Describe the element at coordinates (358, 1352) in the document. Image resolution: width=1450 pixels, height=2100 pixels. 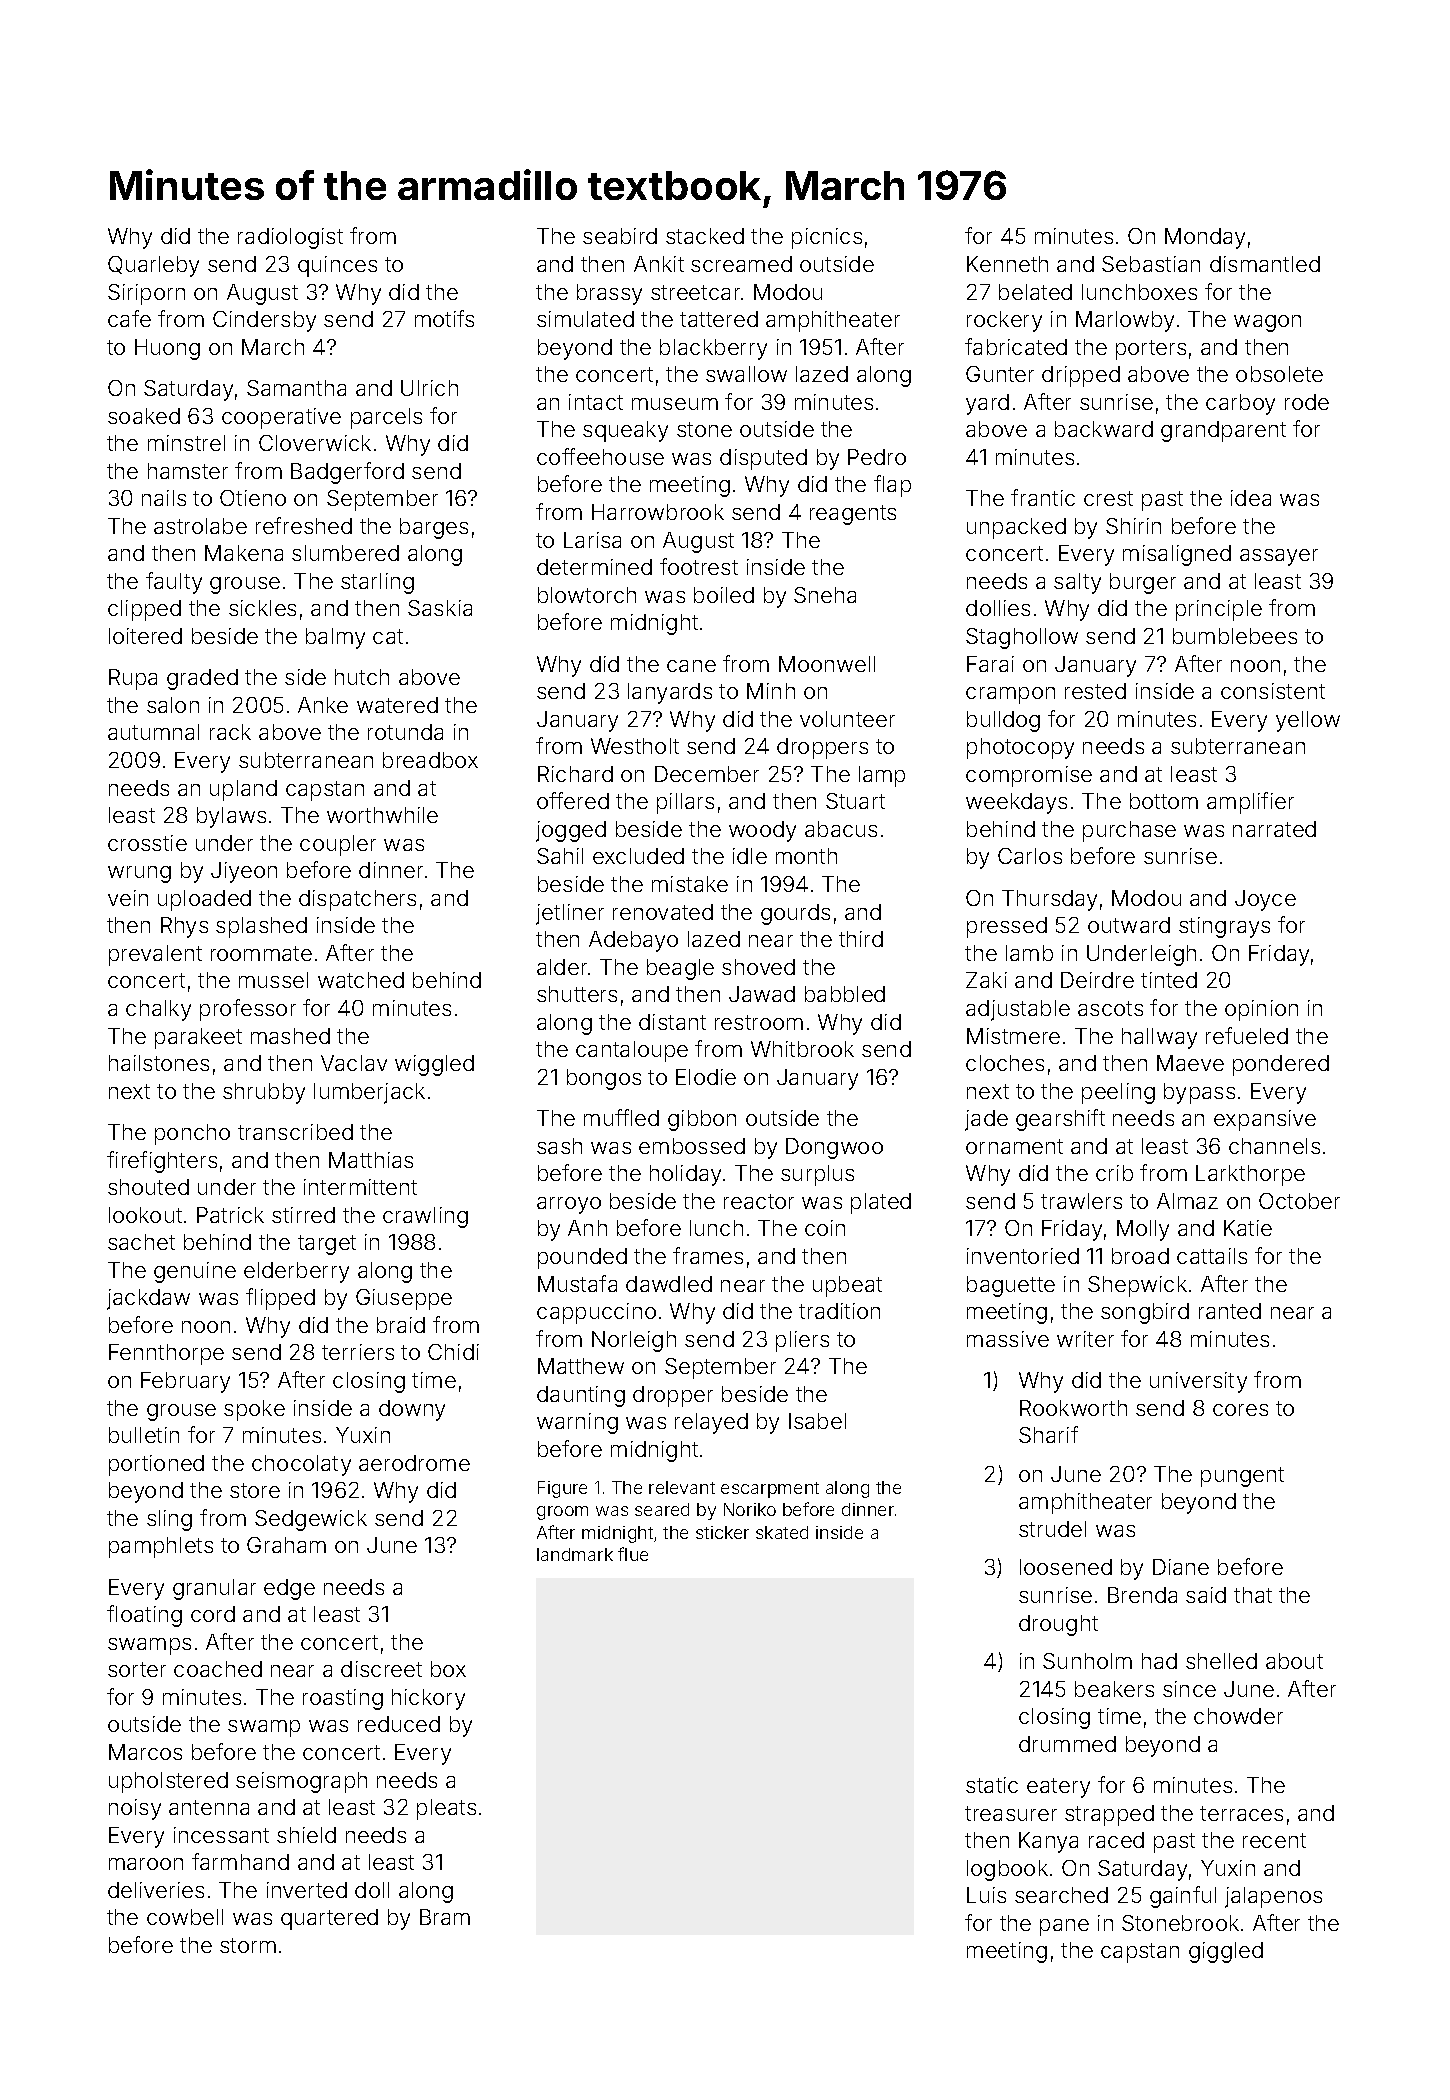
I see `terriers` at that location.
